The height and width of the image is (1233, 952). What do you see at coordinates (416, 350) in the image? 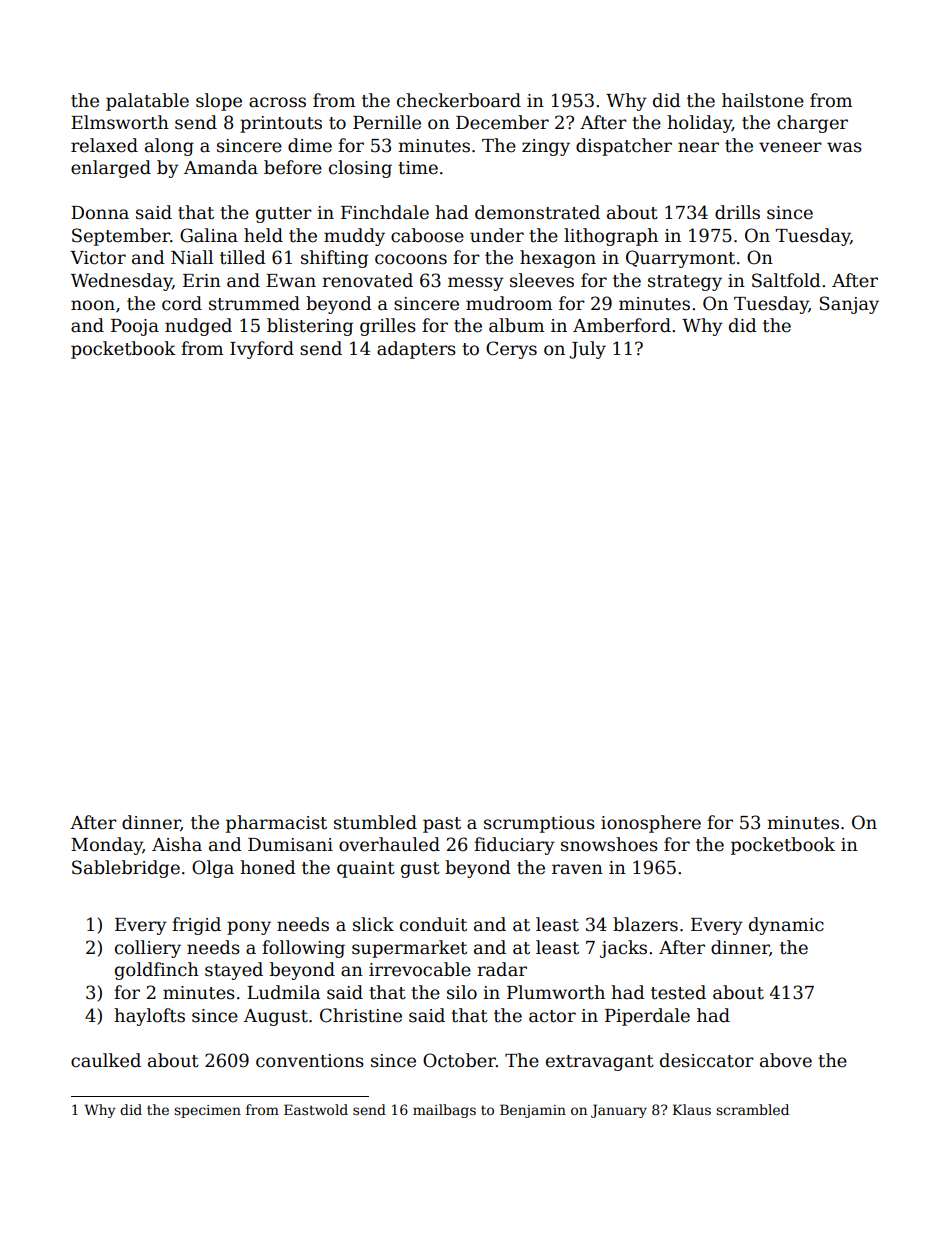
I see `adapters` at bounding box center [416, 350].
